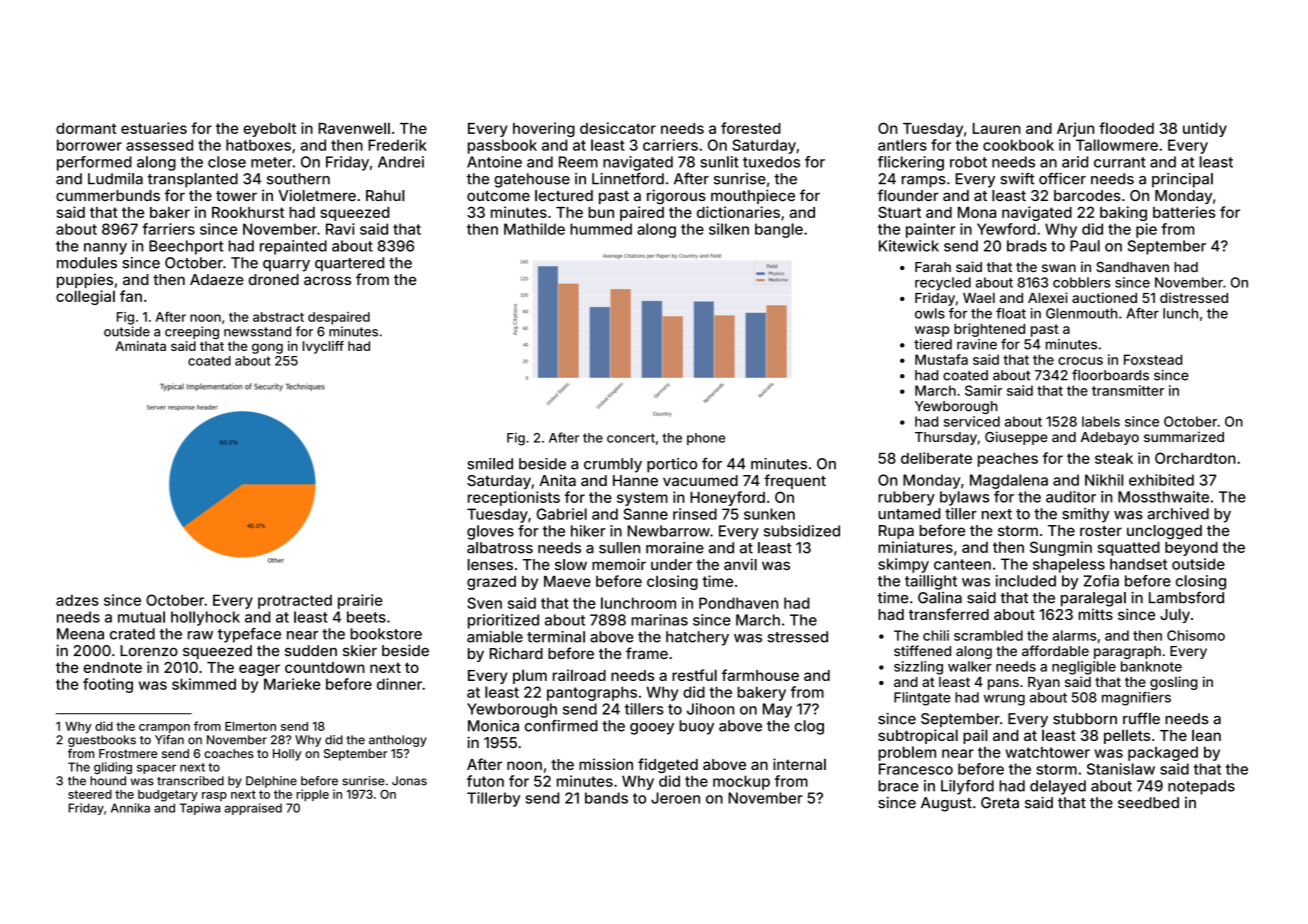  What do you see at coordinates (385, 196) in the screenshot?
I see `Rahul` at bounding box center [385, 196].
